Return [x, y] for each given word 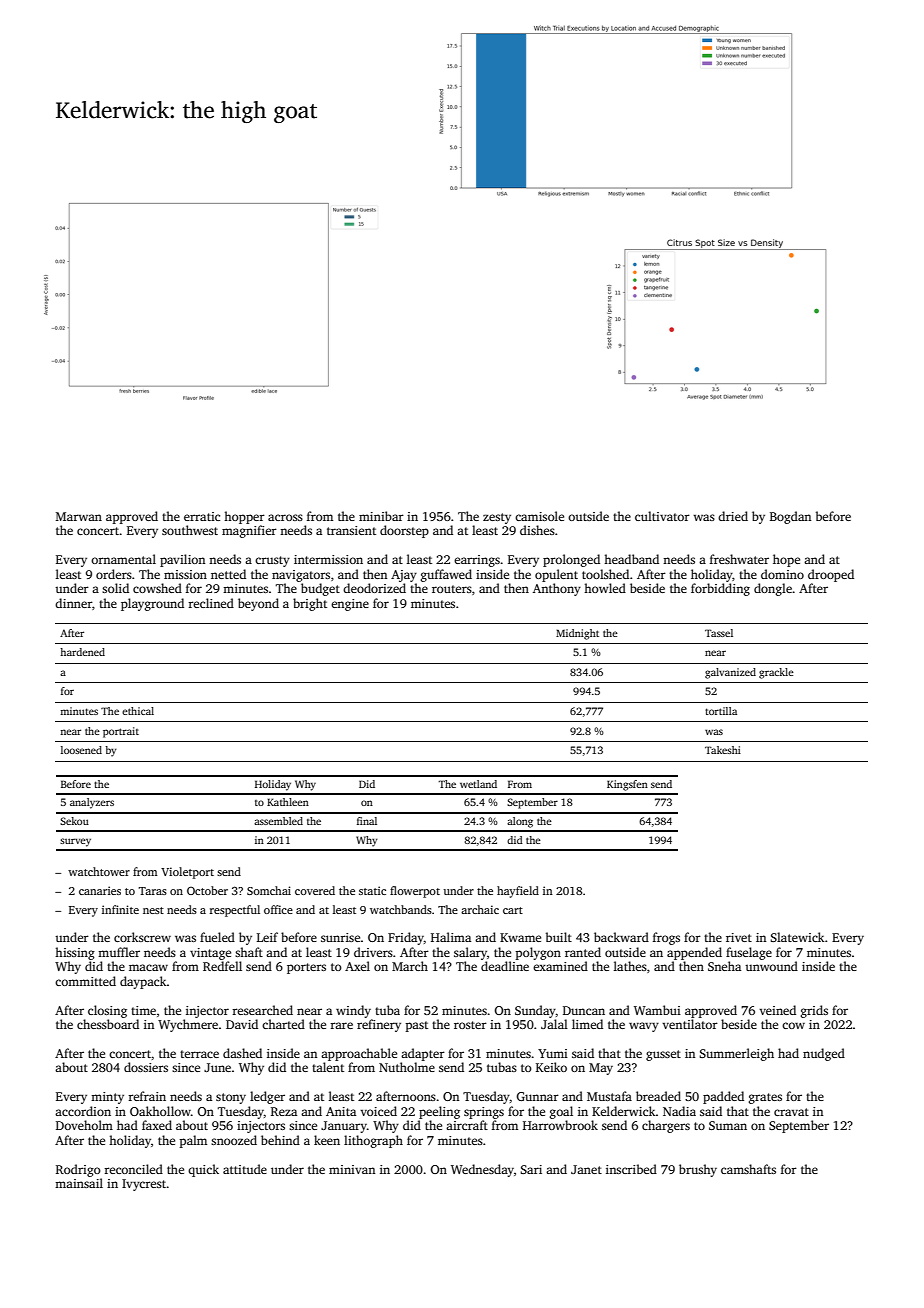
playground [152, 604]
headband [631, 559]
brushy [698, 1170]
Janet [586, 1169]
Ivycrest [144, 1185]
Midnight [577, 634]
